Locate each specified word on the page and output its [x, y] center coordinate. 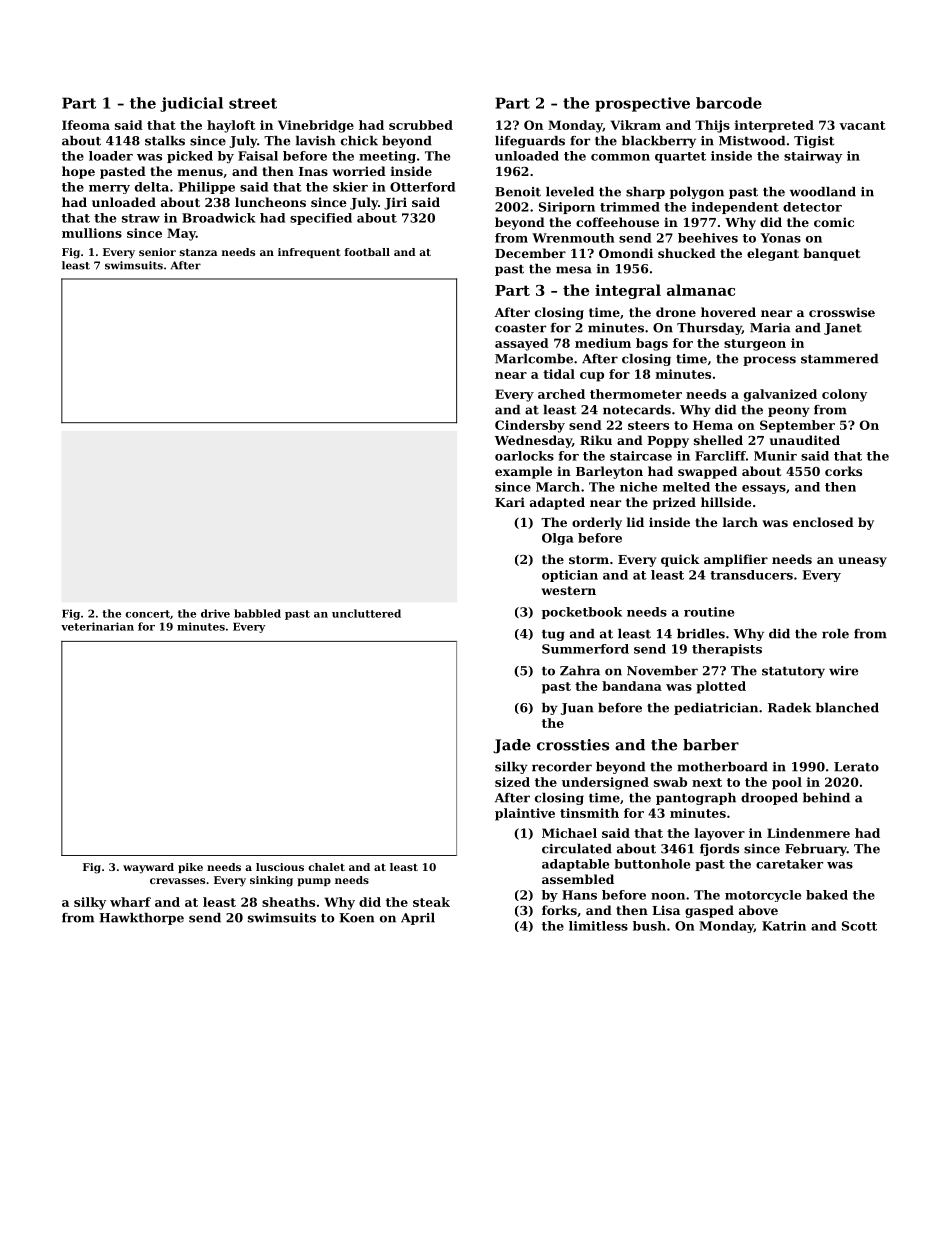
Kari [510, 502]
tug [553, 635]
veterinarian [97, 626]
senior [157, 252]
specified [321, 219]
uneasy [862, 562]
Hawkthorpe [141, 919]
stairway [813, 157]
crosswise [842, 312]
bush [649, 926]
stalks [165, 141]
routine [709, 612]
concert [147, 614]
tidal [559, 374]
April [418, 919]
